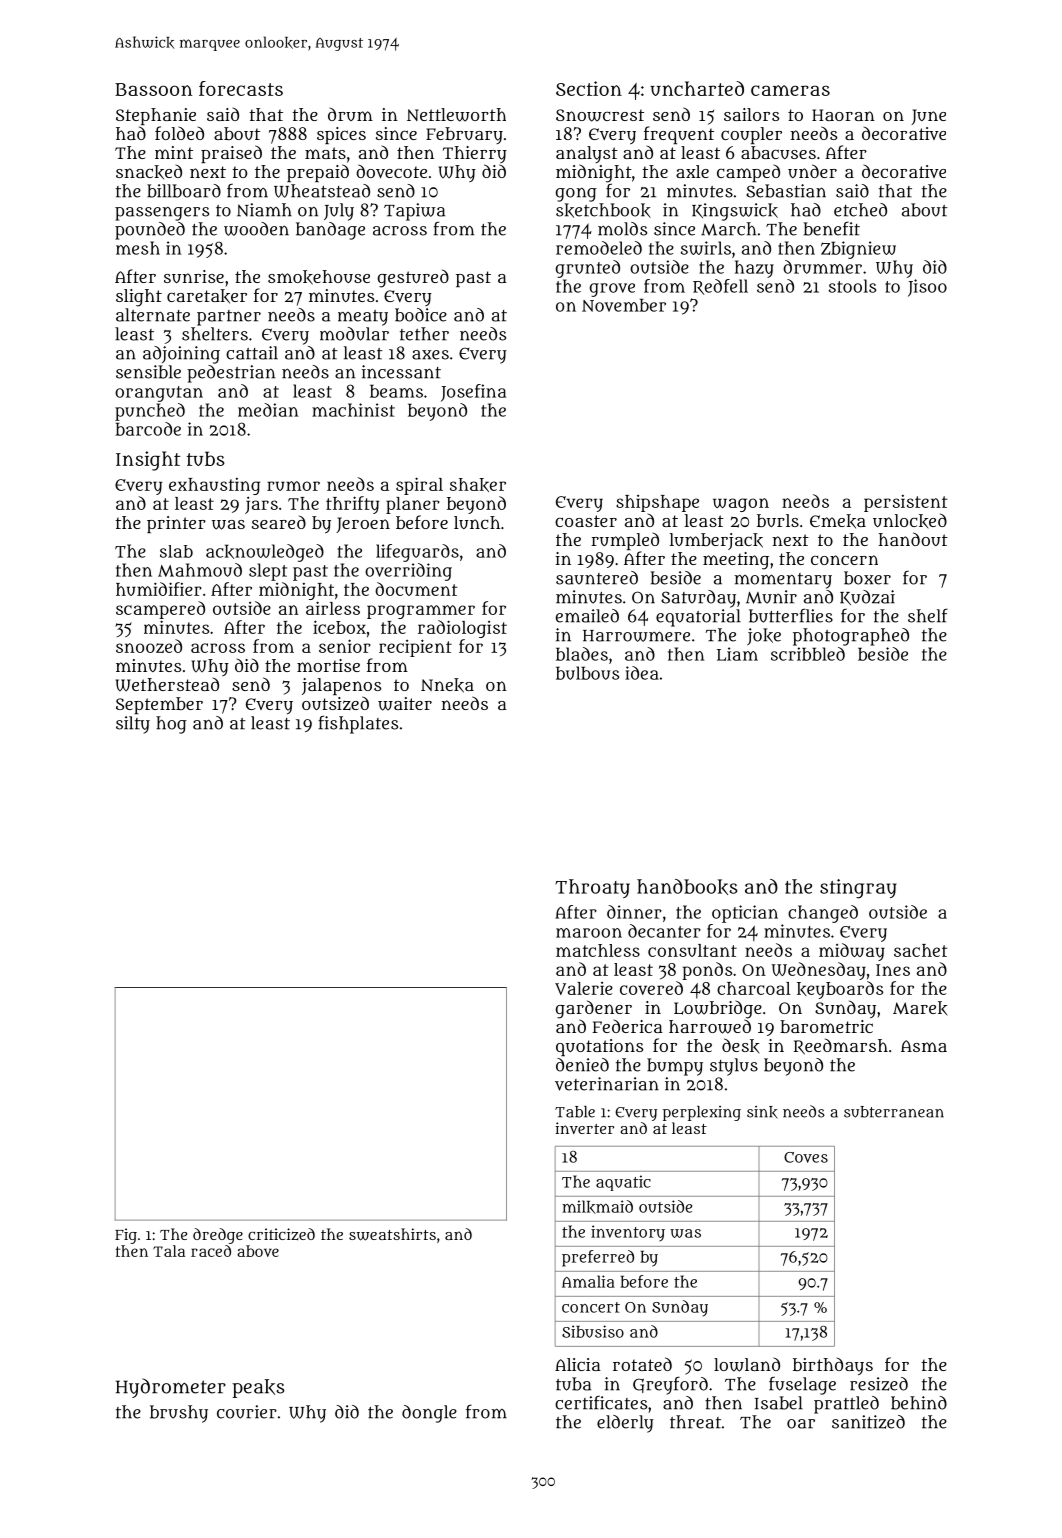 The height and width of the image is (1538, 1062). What do you see at coordinates (167, 684) in the image?
I see `Wetherstead` at bounding box center [167, 684].
